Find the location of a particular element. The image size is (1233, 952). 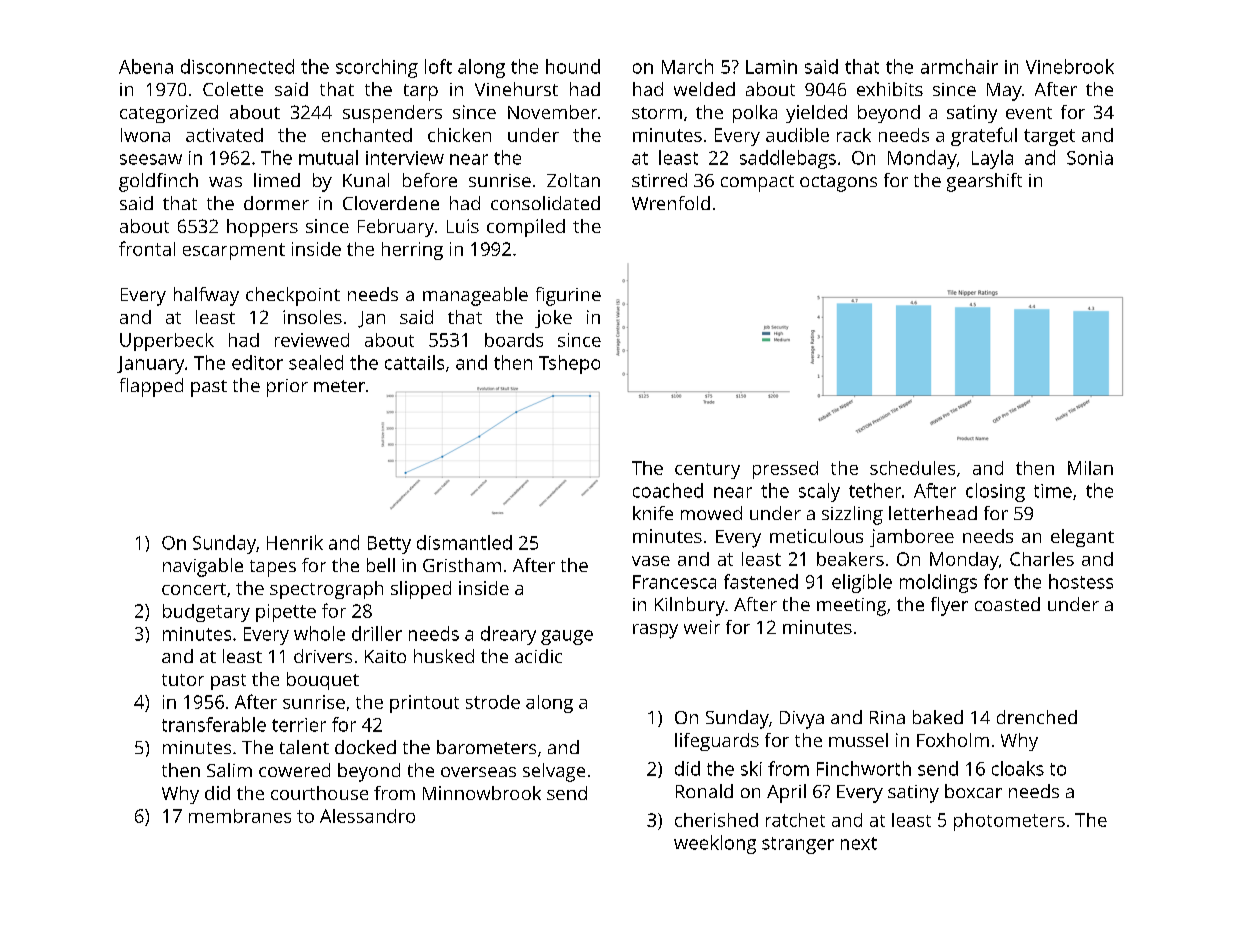

membranes is located at coordinates (240, 816).
